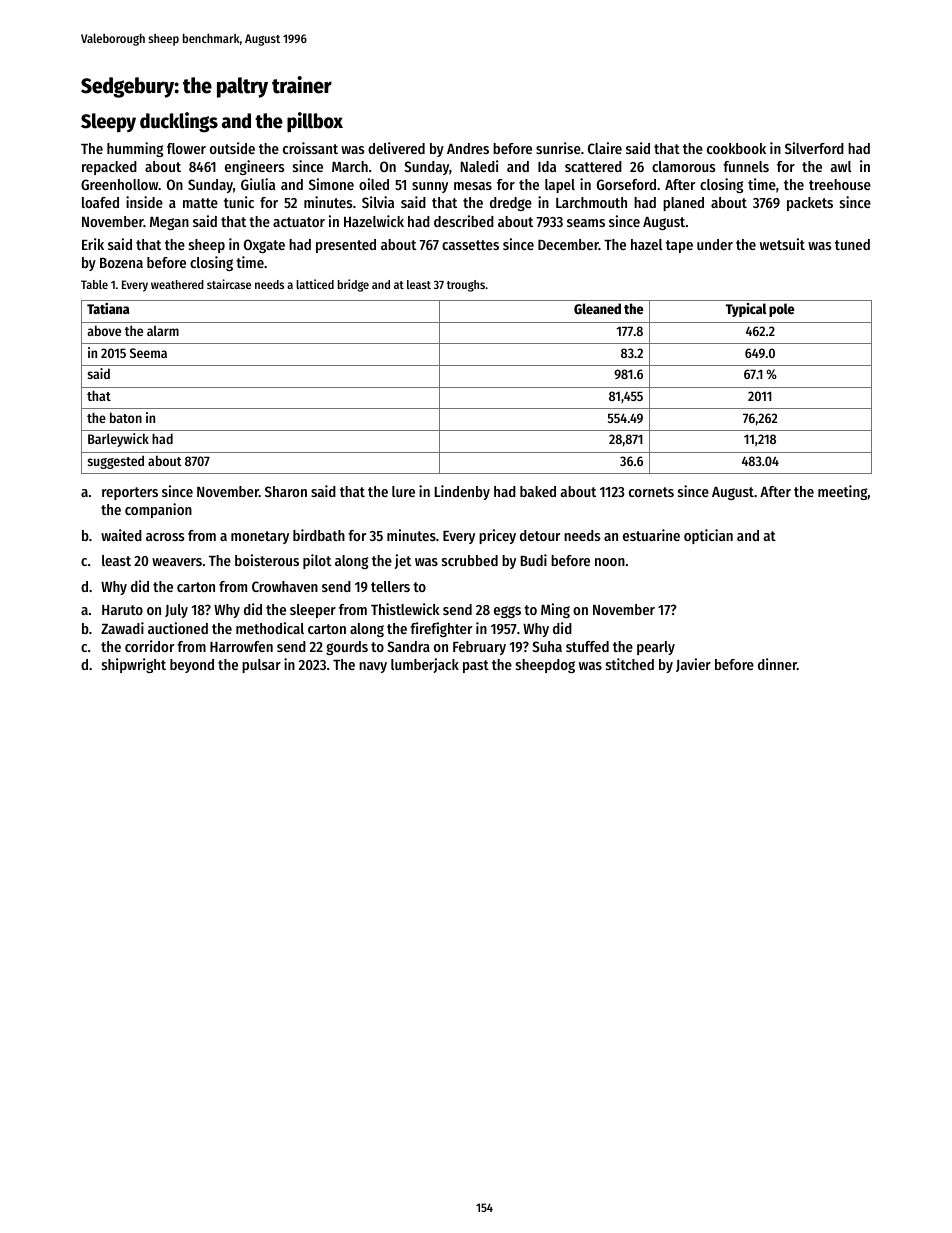 The width and height of the document is (952, 1233). Describe the element at coordinates (841, 166) in the document. I see `awl` at that location.
